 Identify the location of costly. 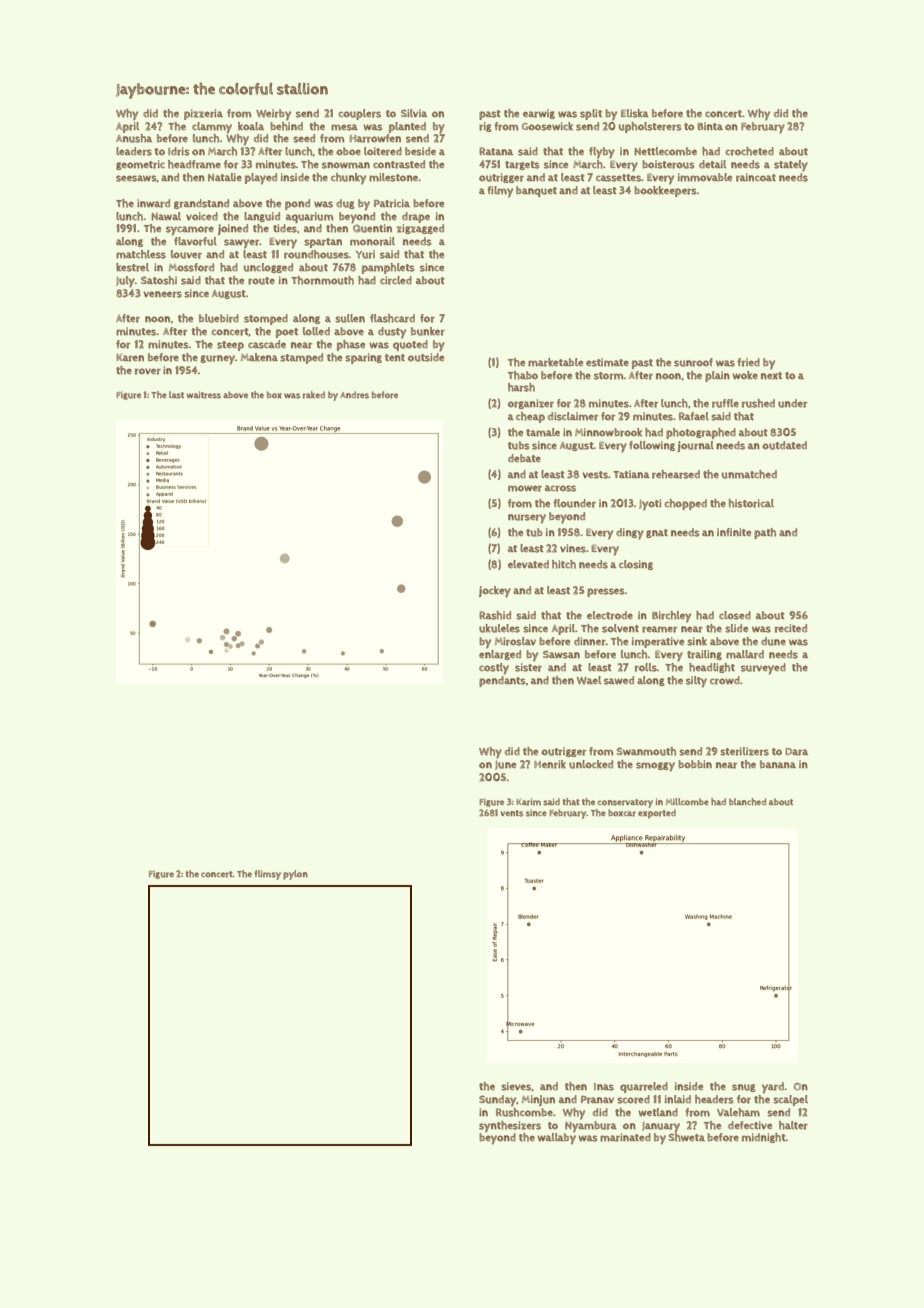
(494, 669).
